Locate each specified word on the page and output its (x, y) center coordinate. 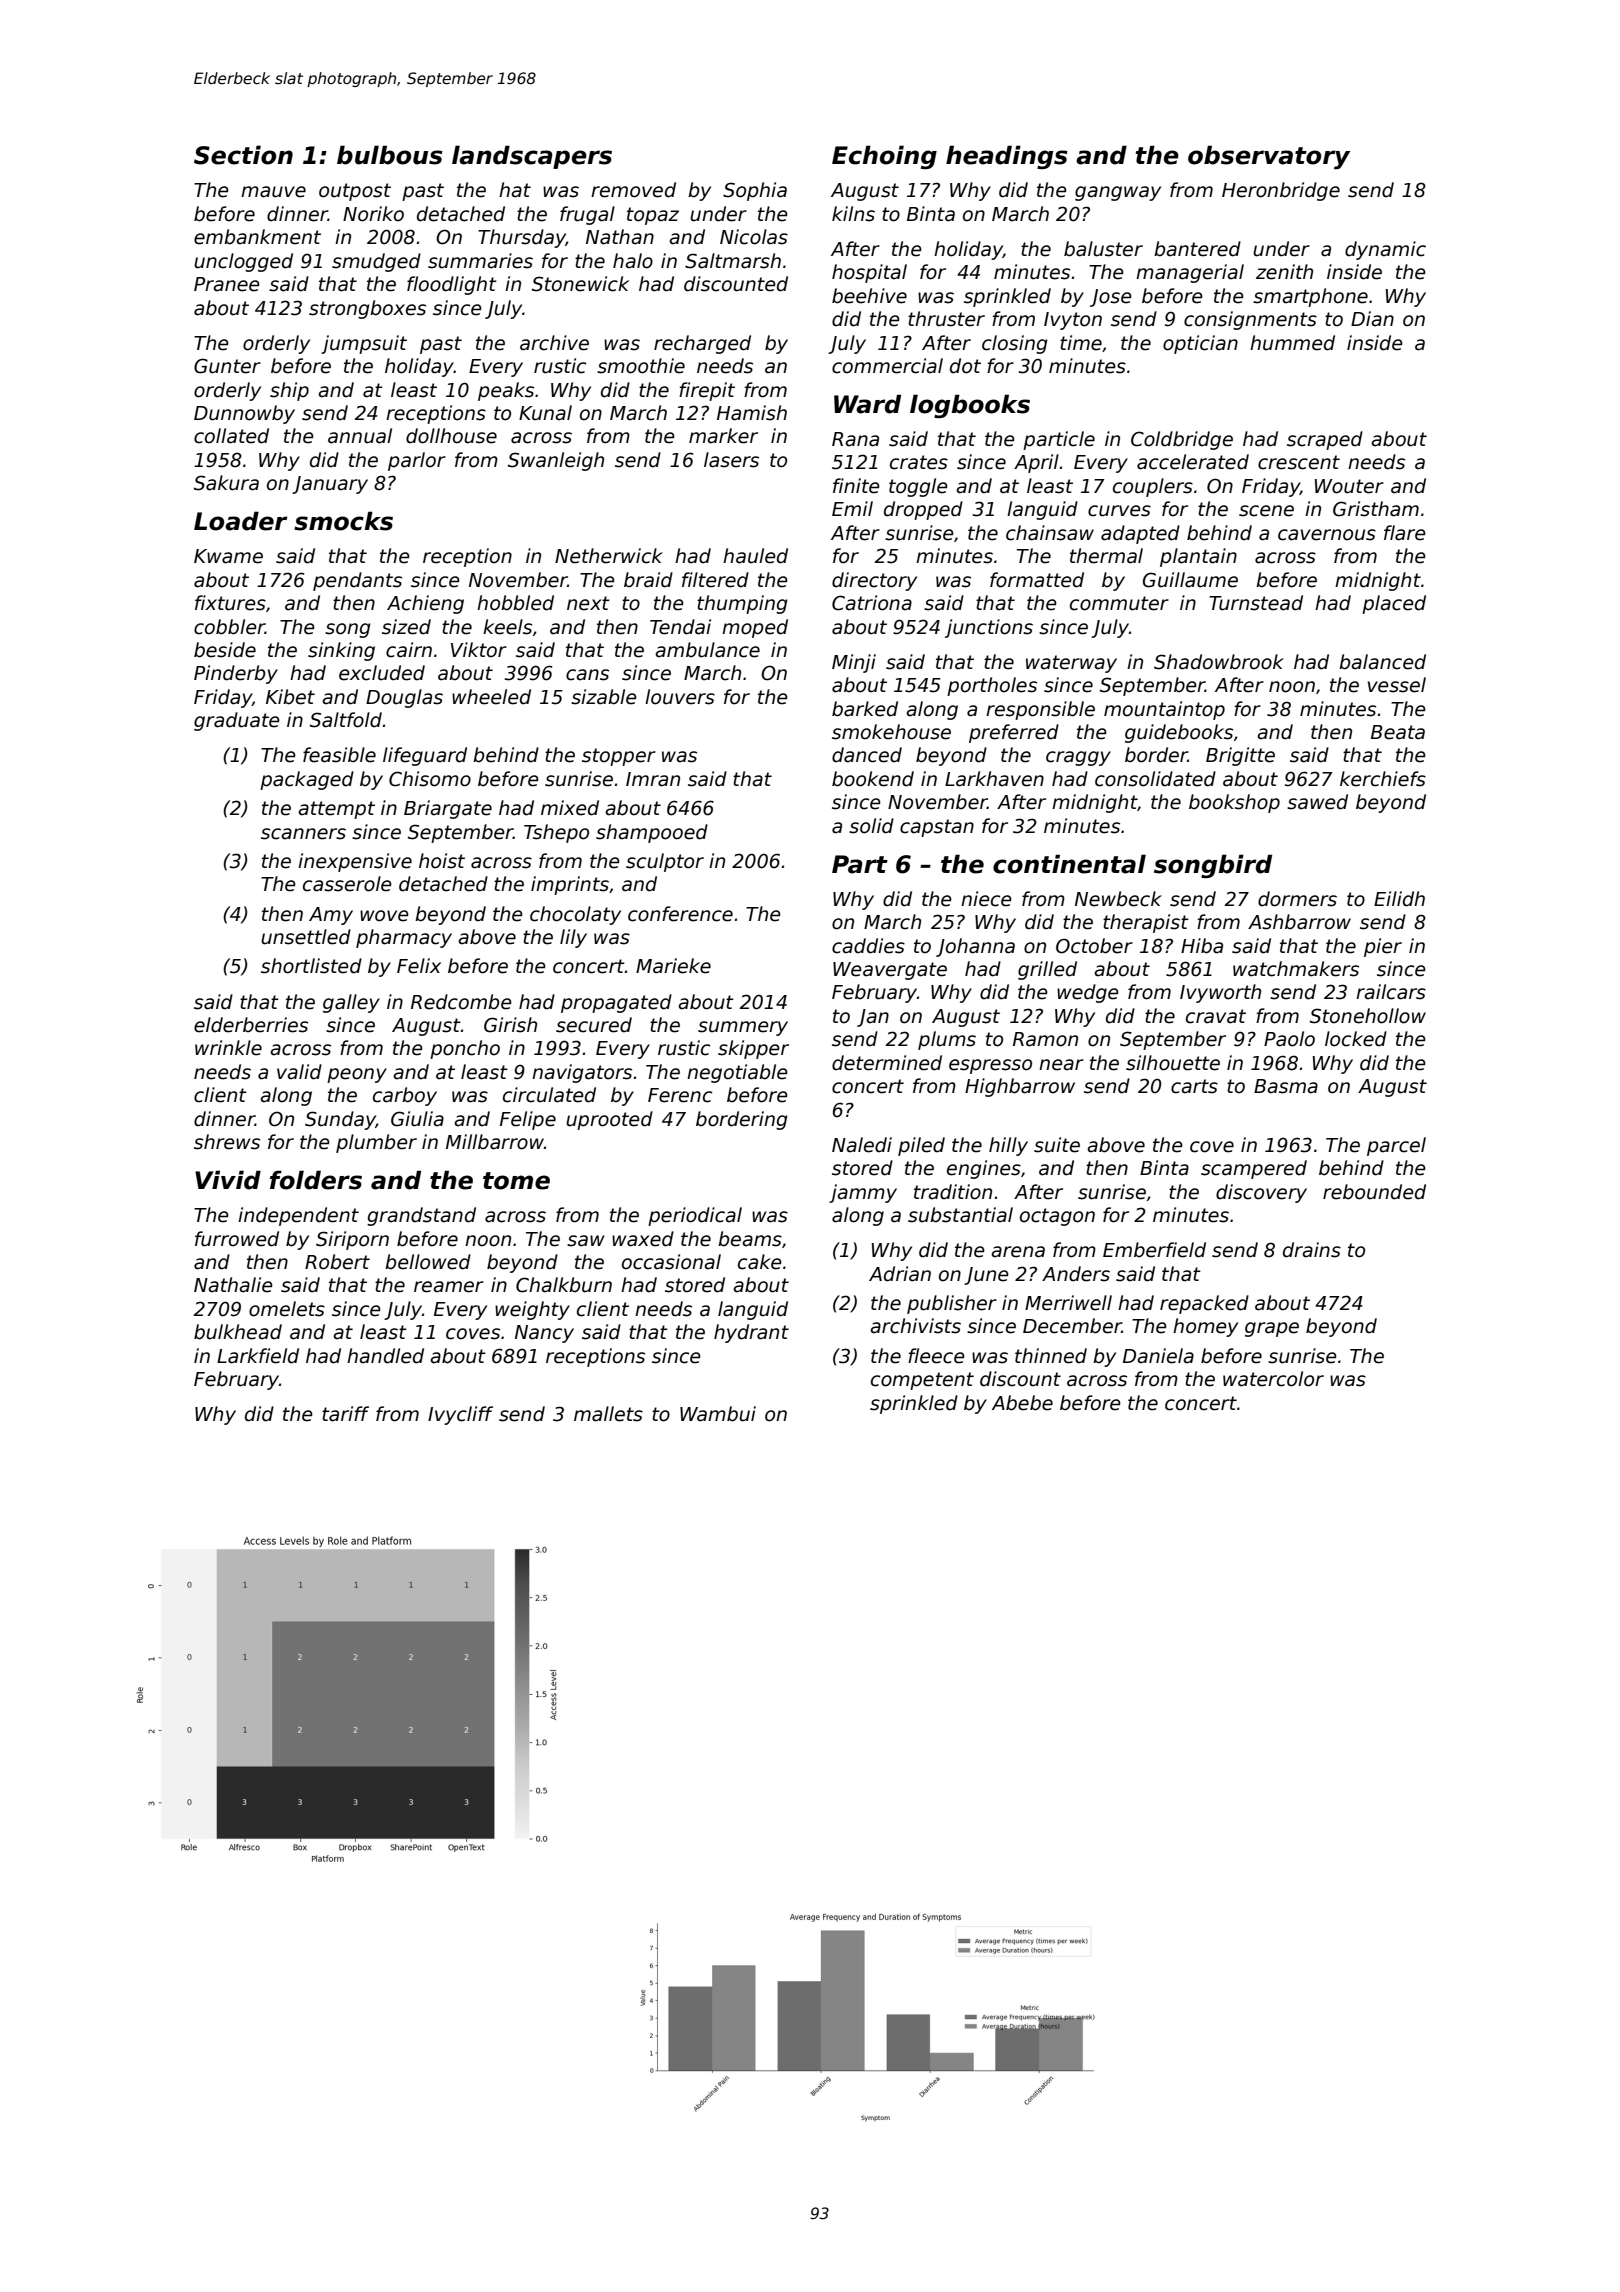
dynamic (1385, 250)
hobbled (515, 603)
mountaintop (1164, 710)
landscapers (532, 157)
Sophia (755, 191)
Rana (855, 439)
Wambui (718, 1414)
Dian (1372, 319)
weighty (532, 1310)
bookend (873, 779)
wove (384, 916)
